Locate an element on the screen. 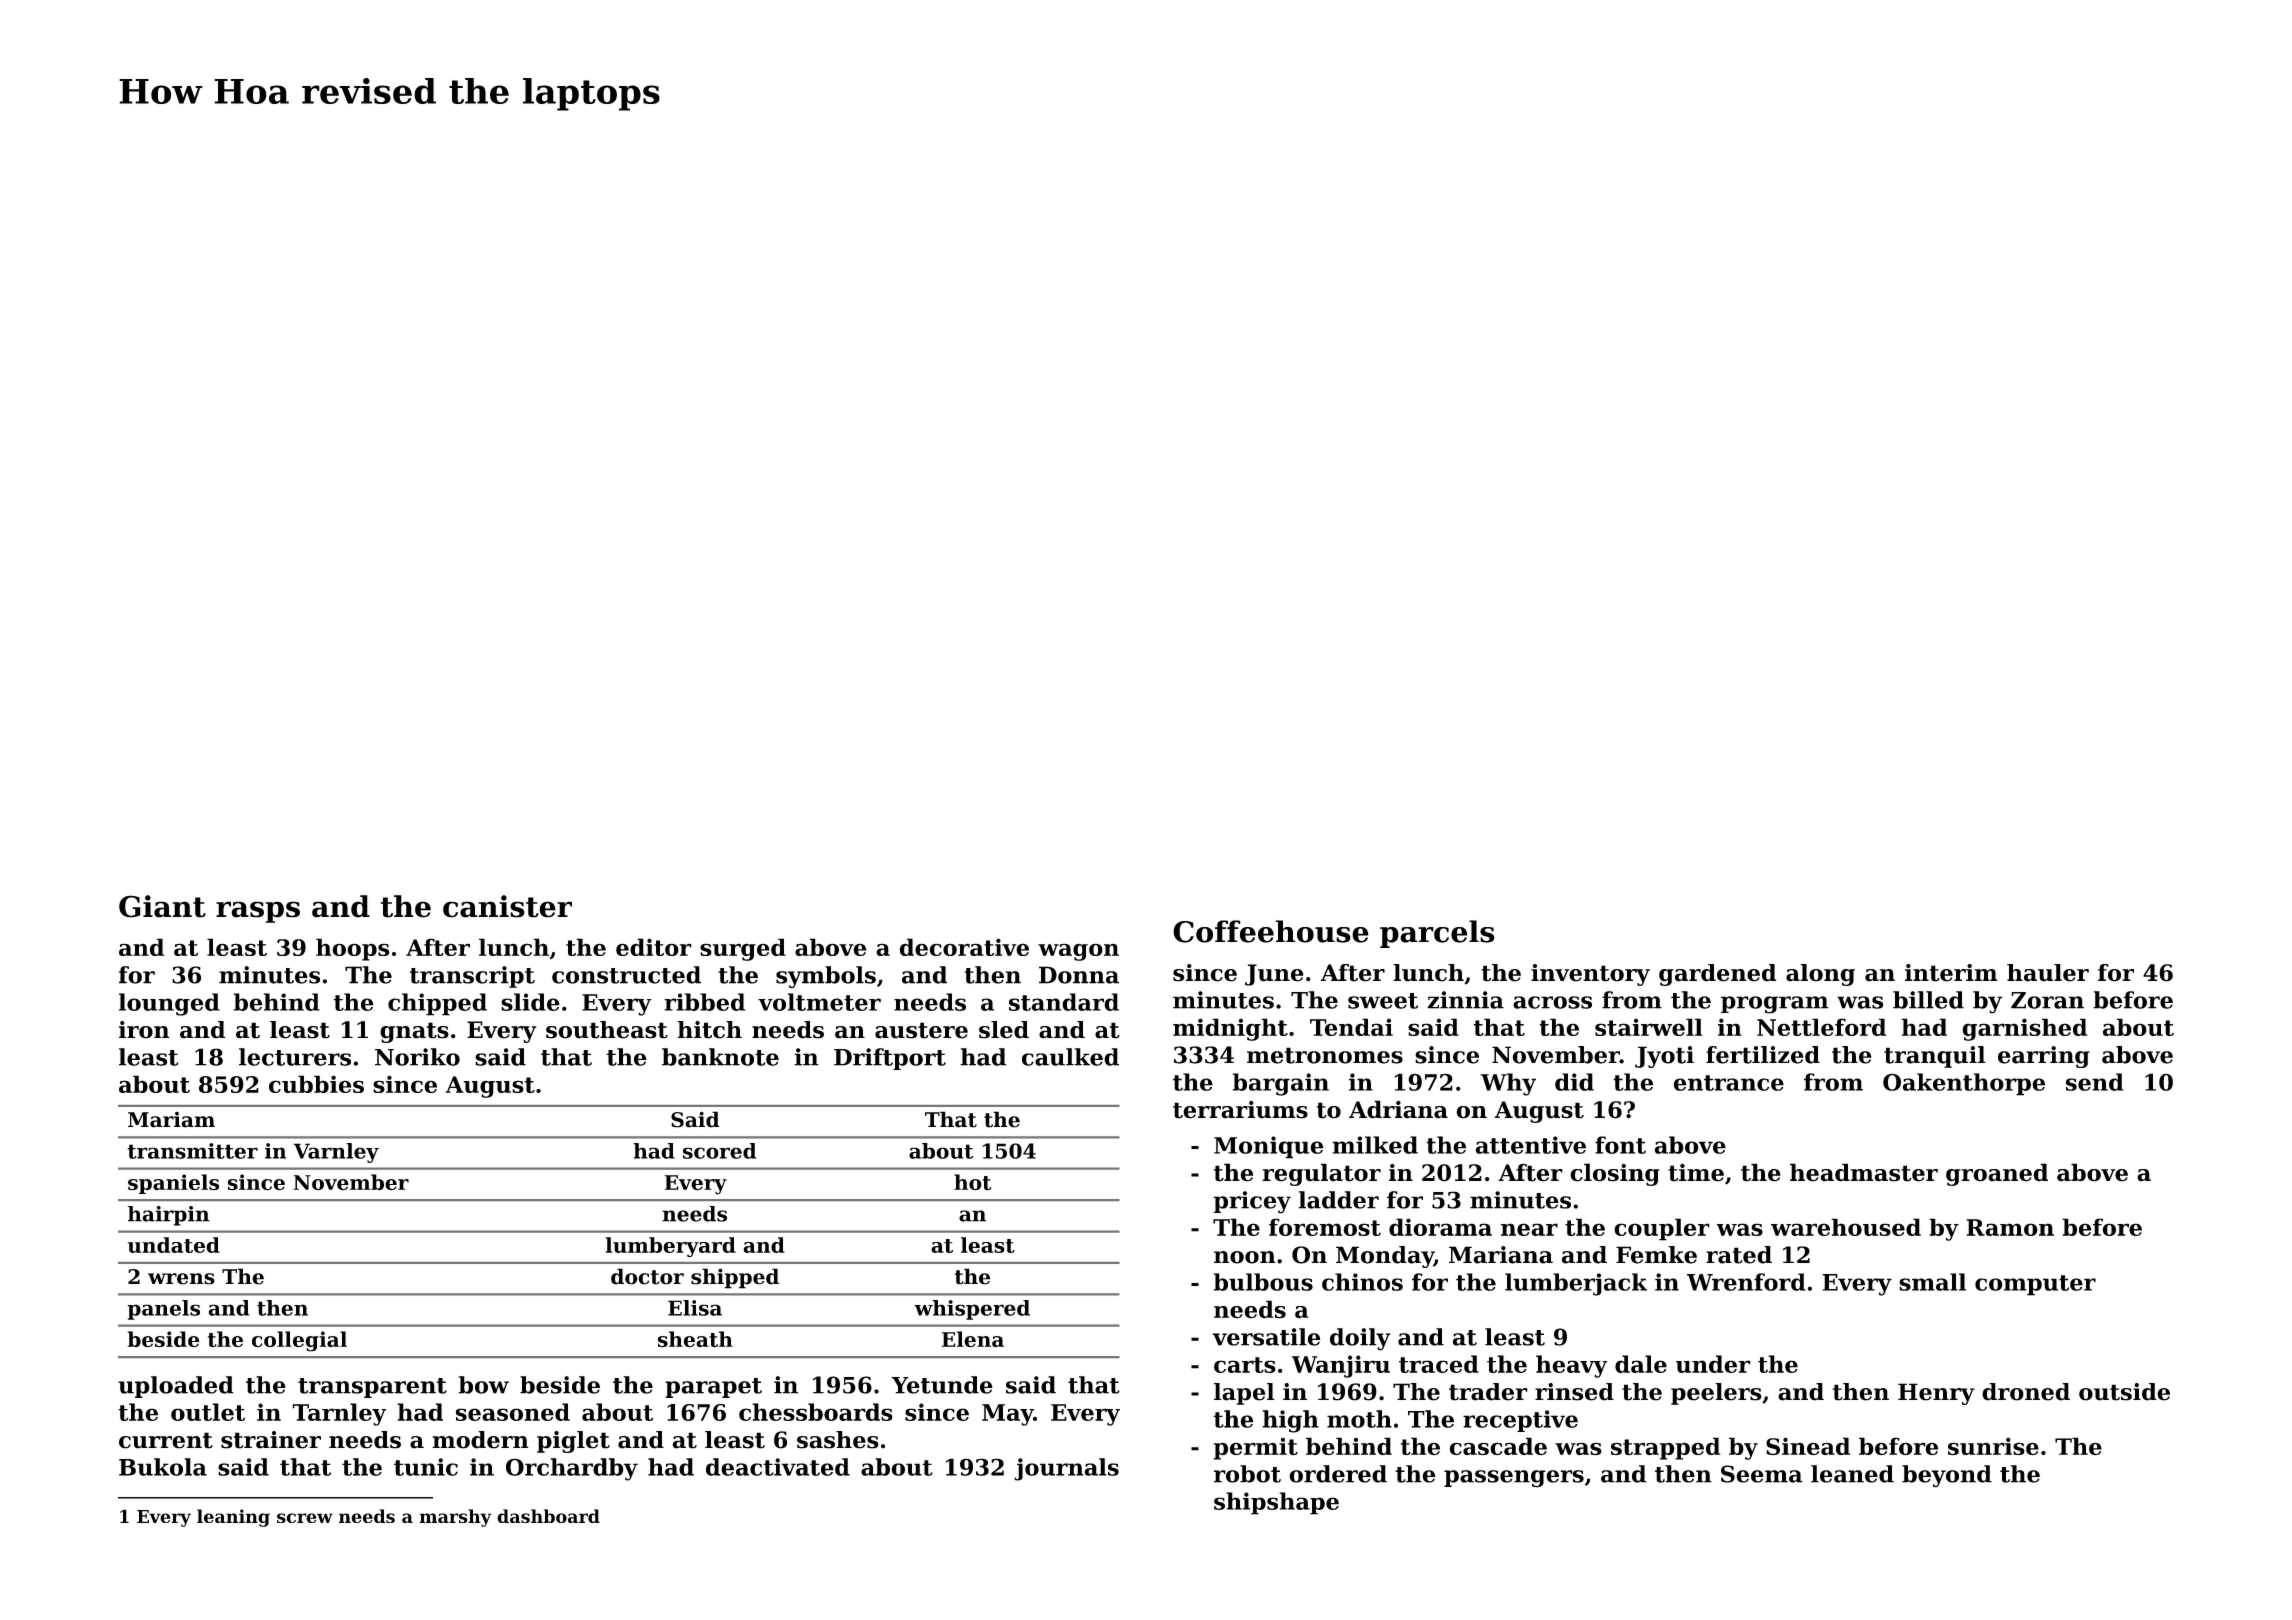 This screenshot has height=1620, width=2292. hauler is located at coordinates (2048, 973).
